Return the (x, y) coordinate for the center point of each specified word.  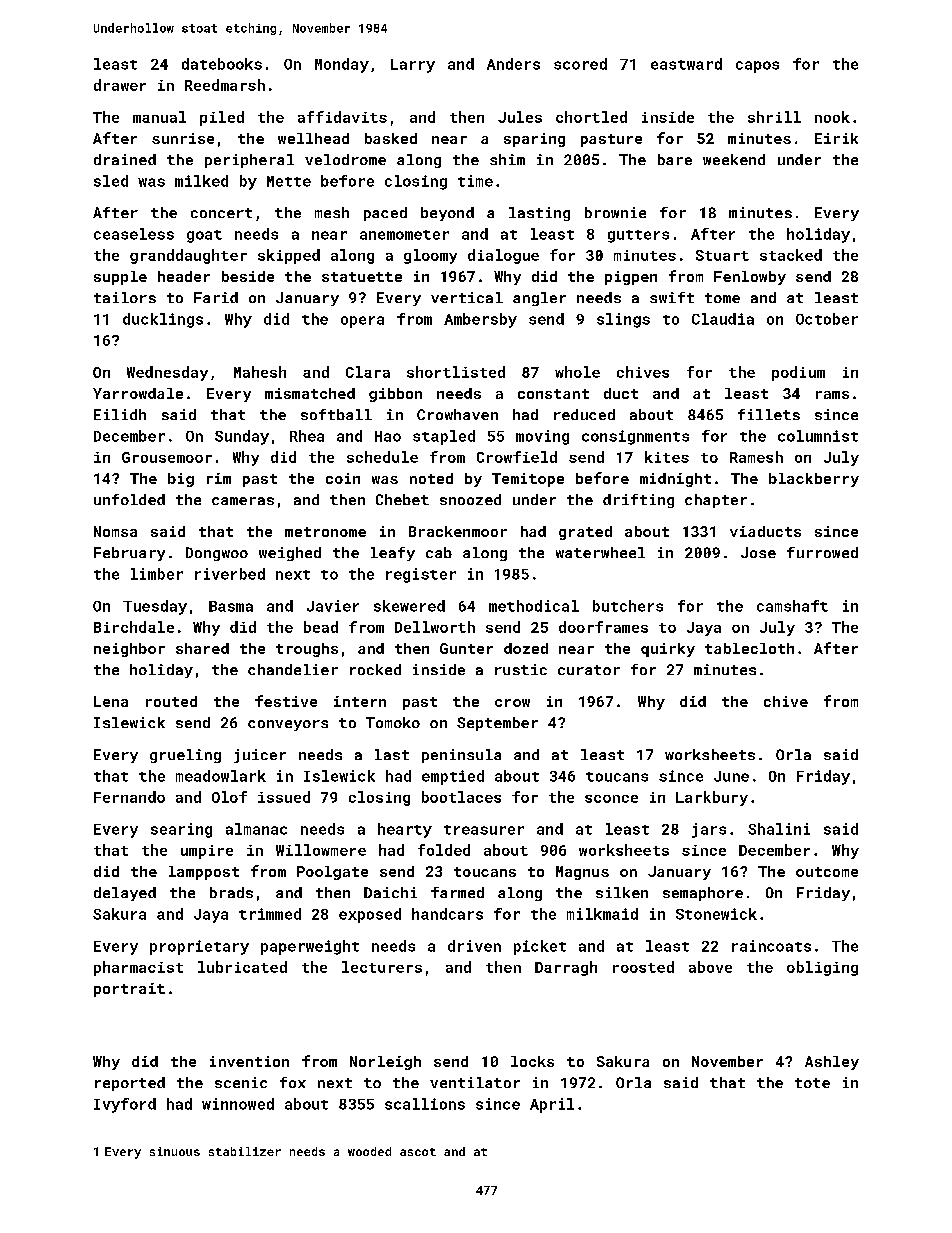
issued (284, 797)
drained (125, 159)
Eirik (836, 138)
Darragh (566, 968)
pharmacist (138, 968)
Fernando (129, 797)
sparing (534, 140)
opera (362, 322)
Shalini (779, 829)
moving (542, 437)
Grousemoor (167, 457)
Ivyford (125, 1105)
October (827, 319)
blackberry (814, 480)
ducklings (163, 320)
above (710, 967)
